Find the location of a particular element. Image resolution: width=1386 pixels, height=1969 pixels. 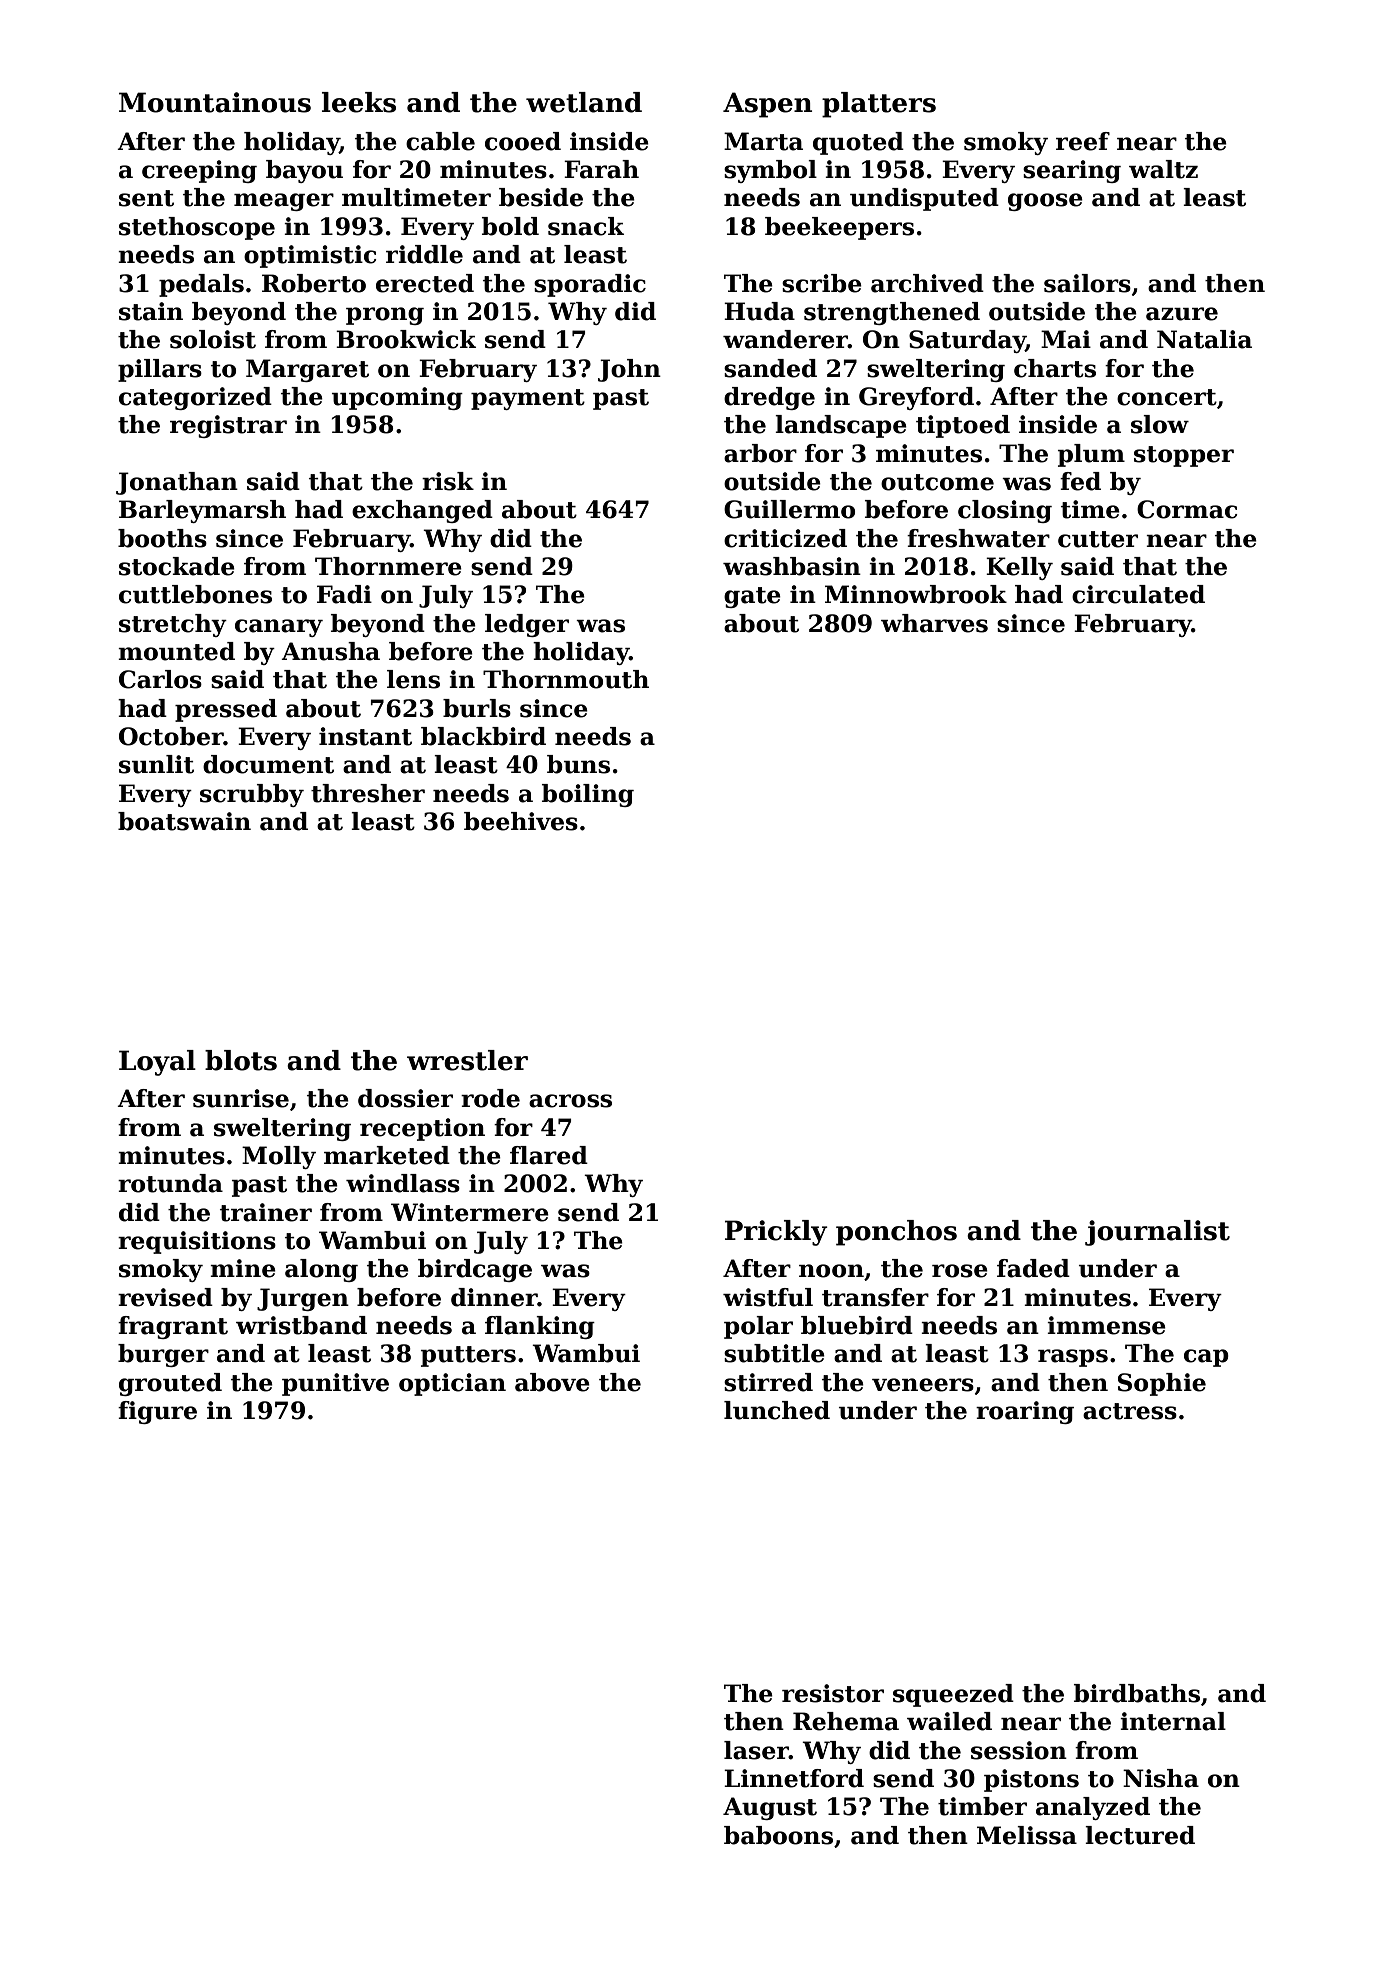

reef is located at coordinates (1083, 141).
